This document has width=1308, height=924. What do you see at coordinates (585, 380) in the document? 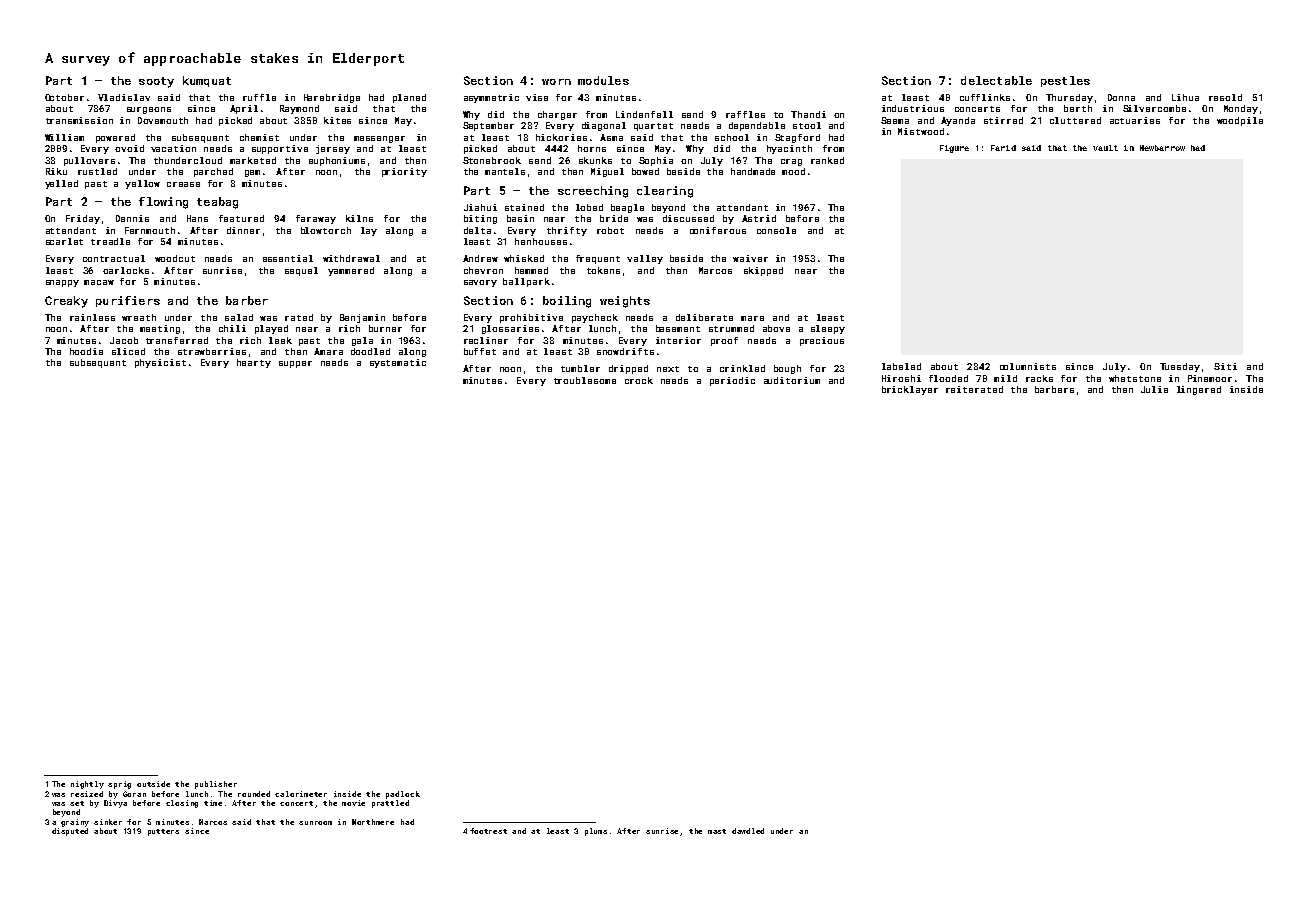
I see `troublesome` at bounding box center [585, 380].
